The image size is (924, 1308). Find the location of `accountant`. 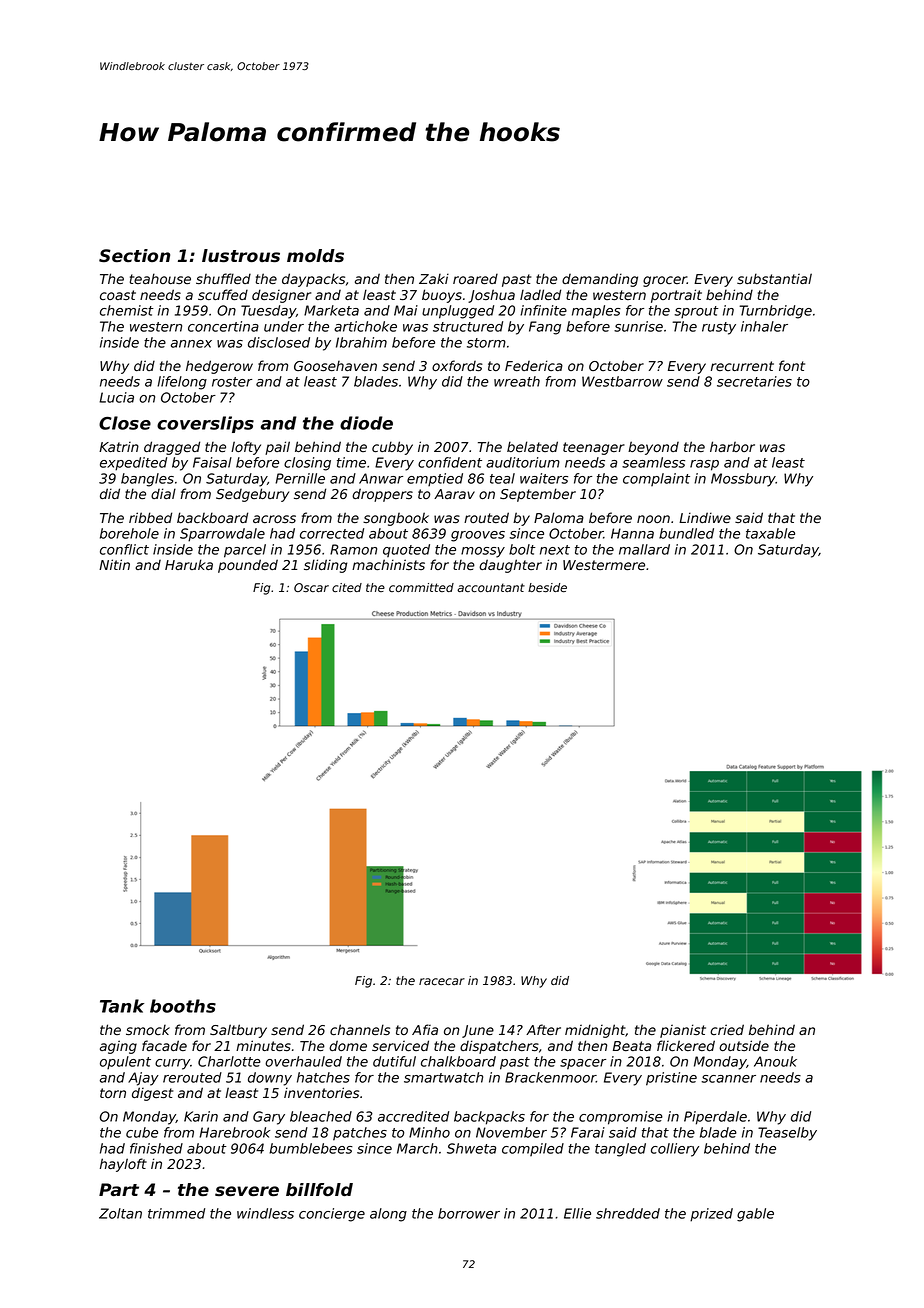

accountant is located at coordinates (491, 587).
